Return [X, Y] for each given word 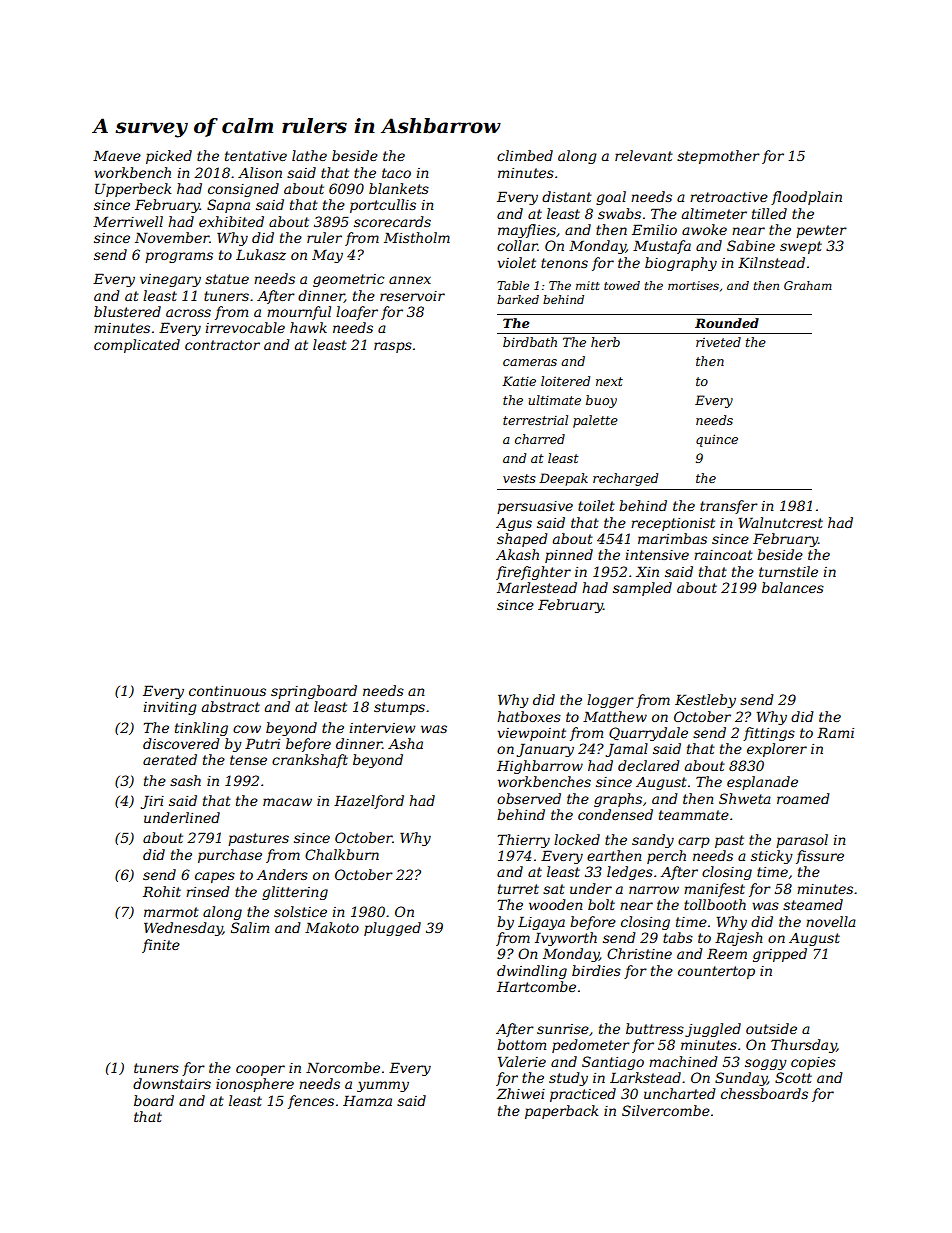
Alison [260, 172]
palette [595, 421]
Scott [793, 1077]
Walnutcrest [781, 522]
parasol [802, 841]
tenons [564, 263]
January [545, 750]
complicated [137, 346]
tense [248, 760]
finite [161, 946]
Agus [514, 524]
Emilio [654, 229]
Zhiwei [520, 1093]
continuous [227, 691]
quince [717, 440]
